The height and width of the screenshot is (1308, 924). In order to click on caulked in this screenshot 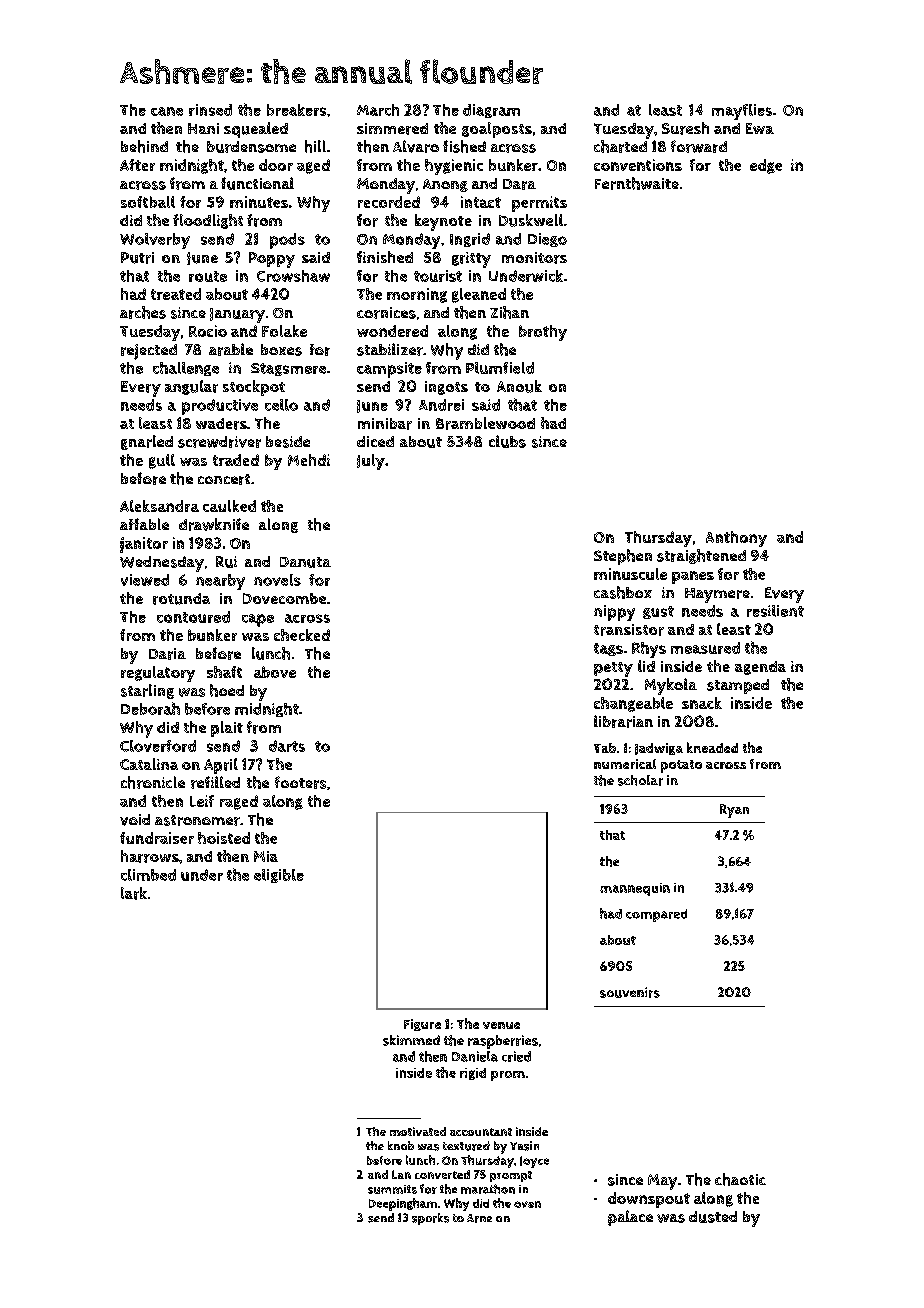, I will do `click(229, 506)`.
